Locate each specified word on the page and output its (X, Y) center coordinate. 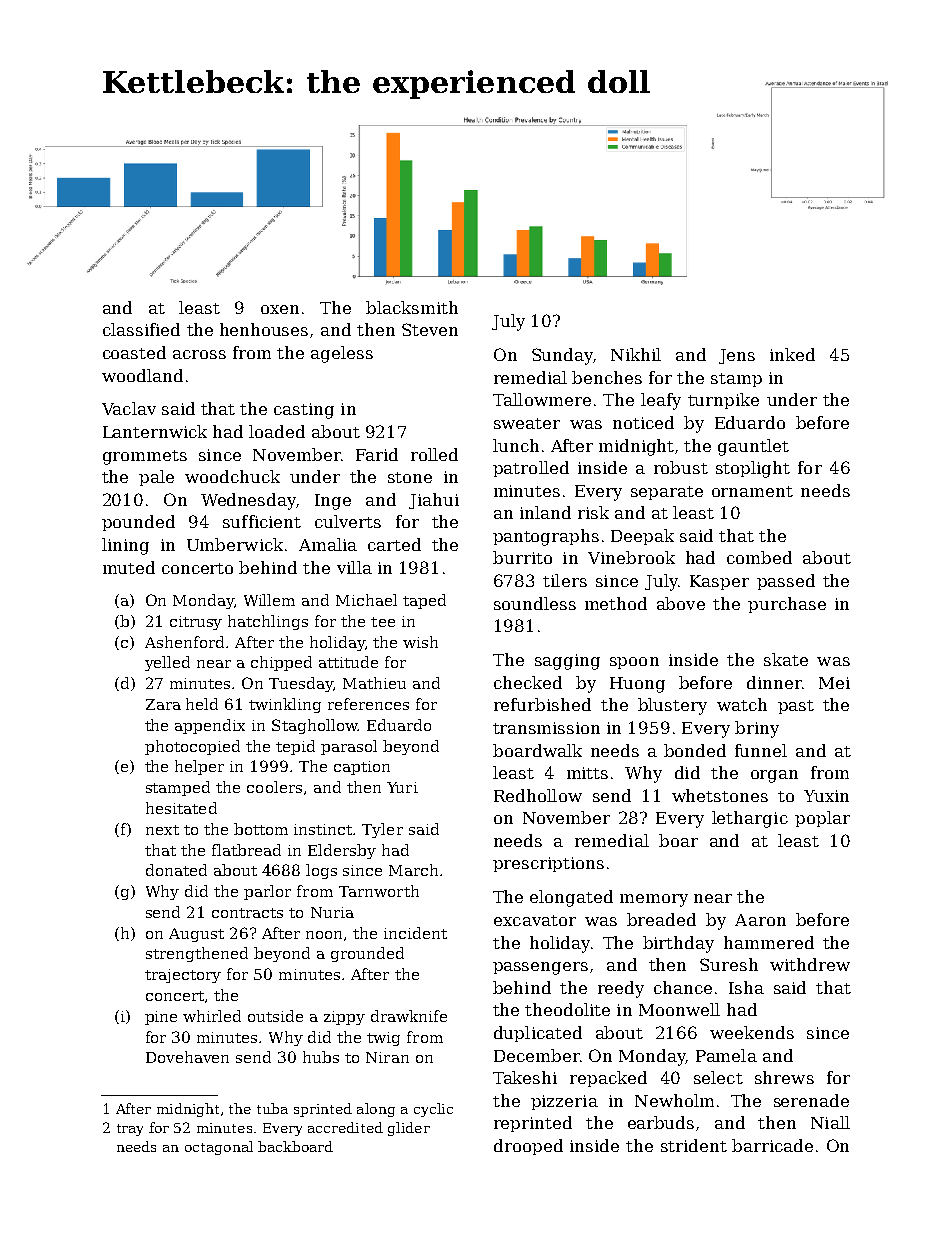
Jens (737, 356)
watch (742, 704)
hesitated (181, 808)
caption (362, 768)
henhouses (264, 329)
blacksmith (412, 307)
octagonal (219, 1148)
